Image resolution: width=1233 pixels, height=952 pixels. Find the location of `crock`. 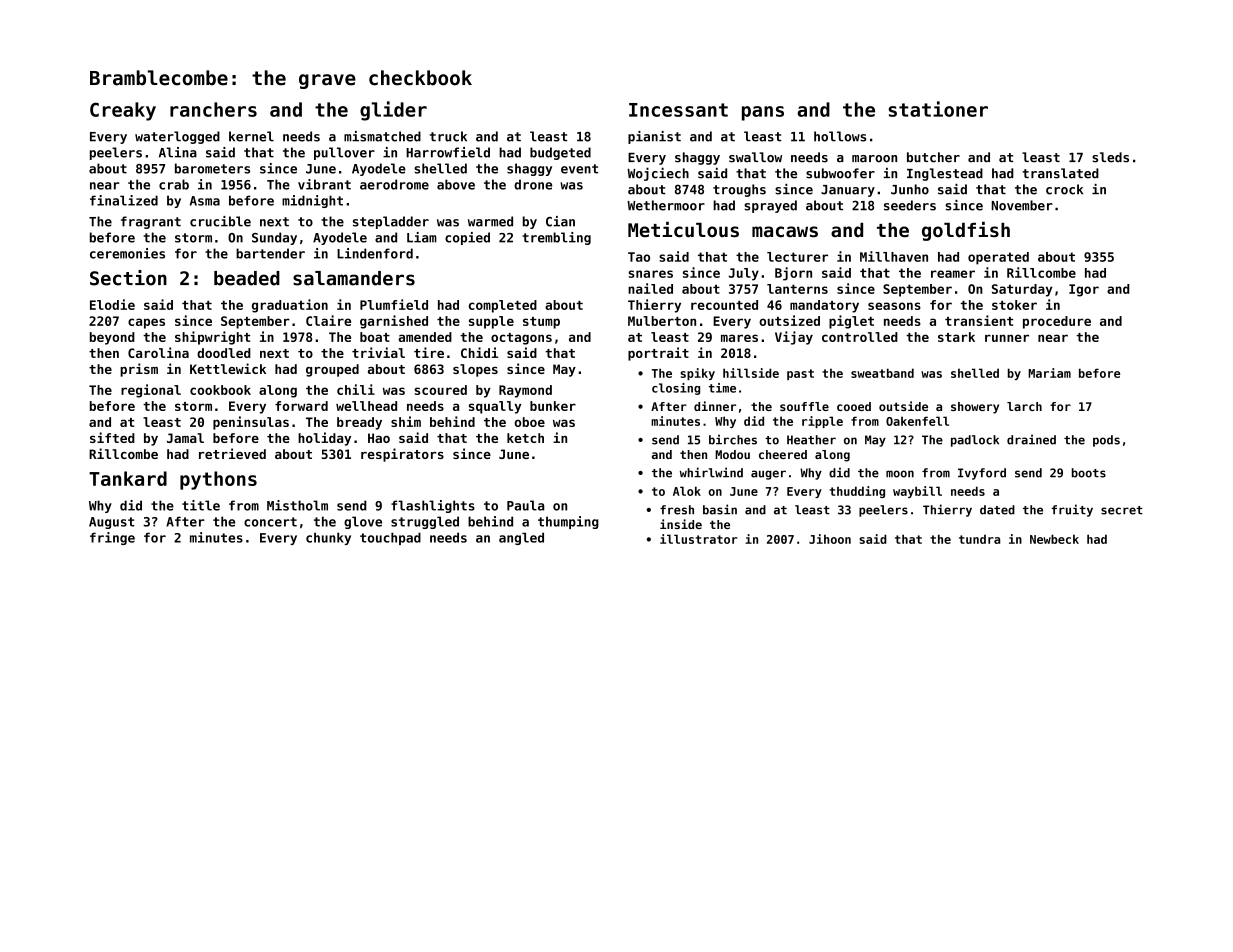

crock is located at coordinates (1064, 189).
